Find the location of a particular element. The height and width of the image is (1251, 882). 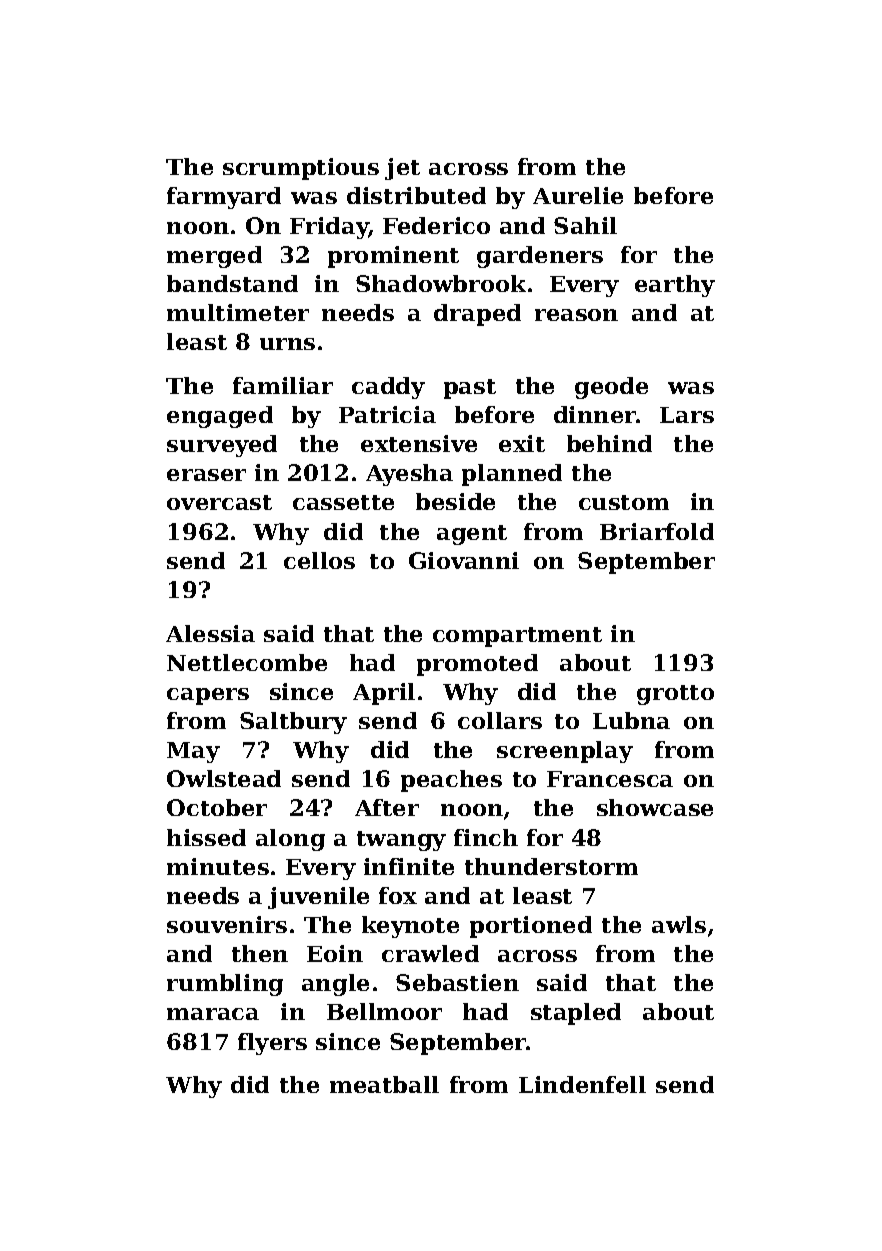

Sebastien is located at coordinates (457, 982).
